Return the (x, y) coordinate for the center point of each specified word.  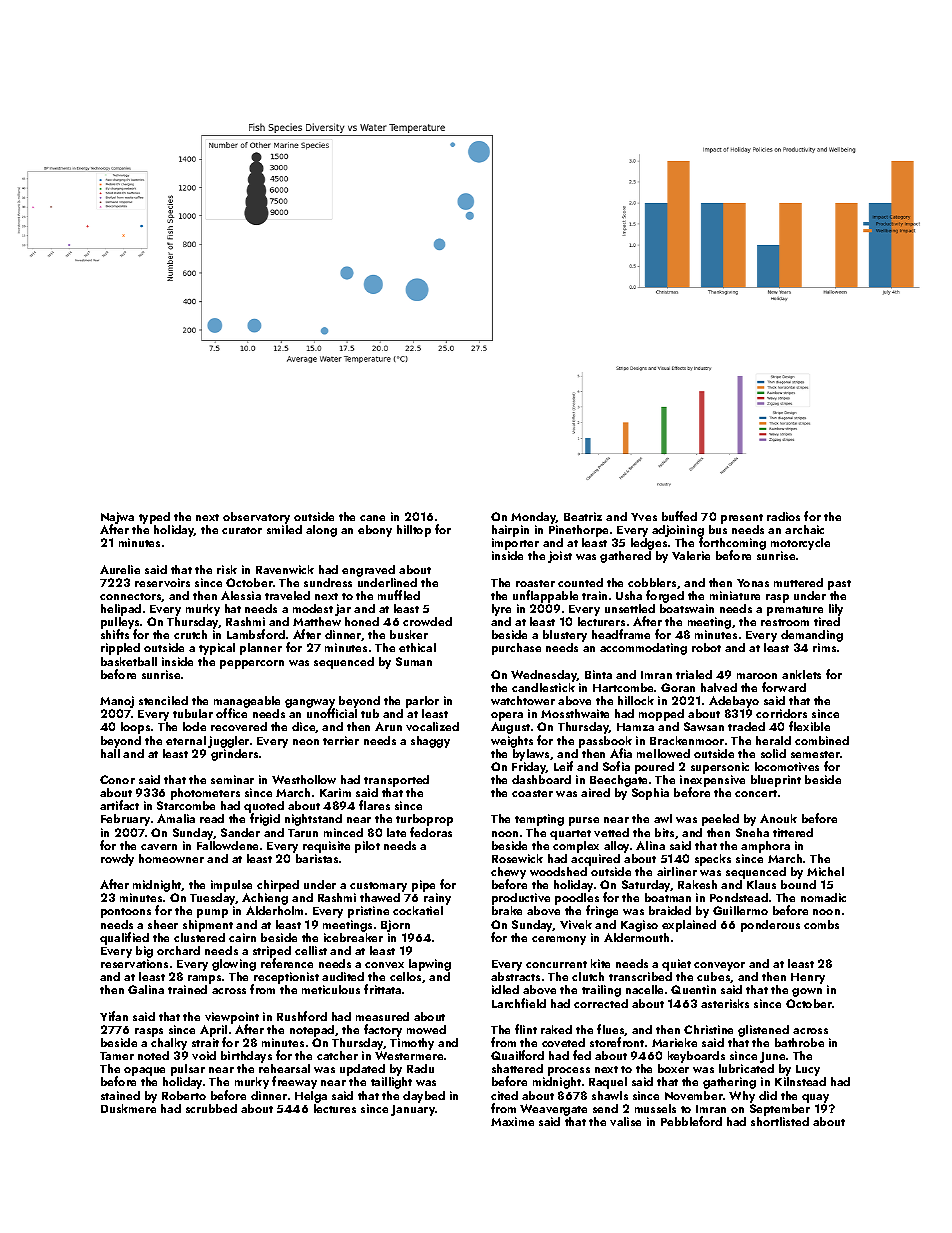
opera (507, 716)
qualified (124, 938)
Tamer (117, 1056)
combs (821, 924)
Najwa (117, 518)
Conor (117, 779)
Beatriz (583, 516)
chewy (508, 873)
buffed (679, 516)
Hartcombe (623, 687)
